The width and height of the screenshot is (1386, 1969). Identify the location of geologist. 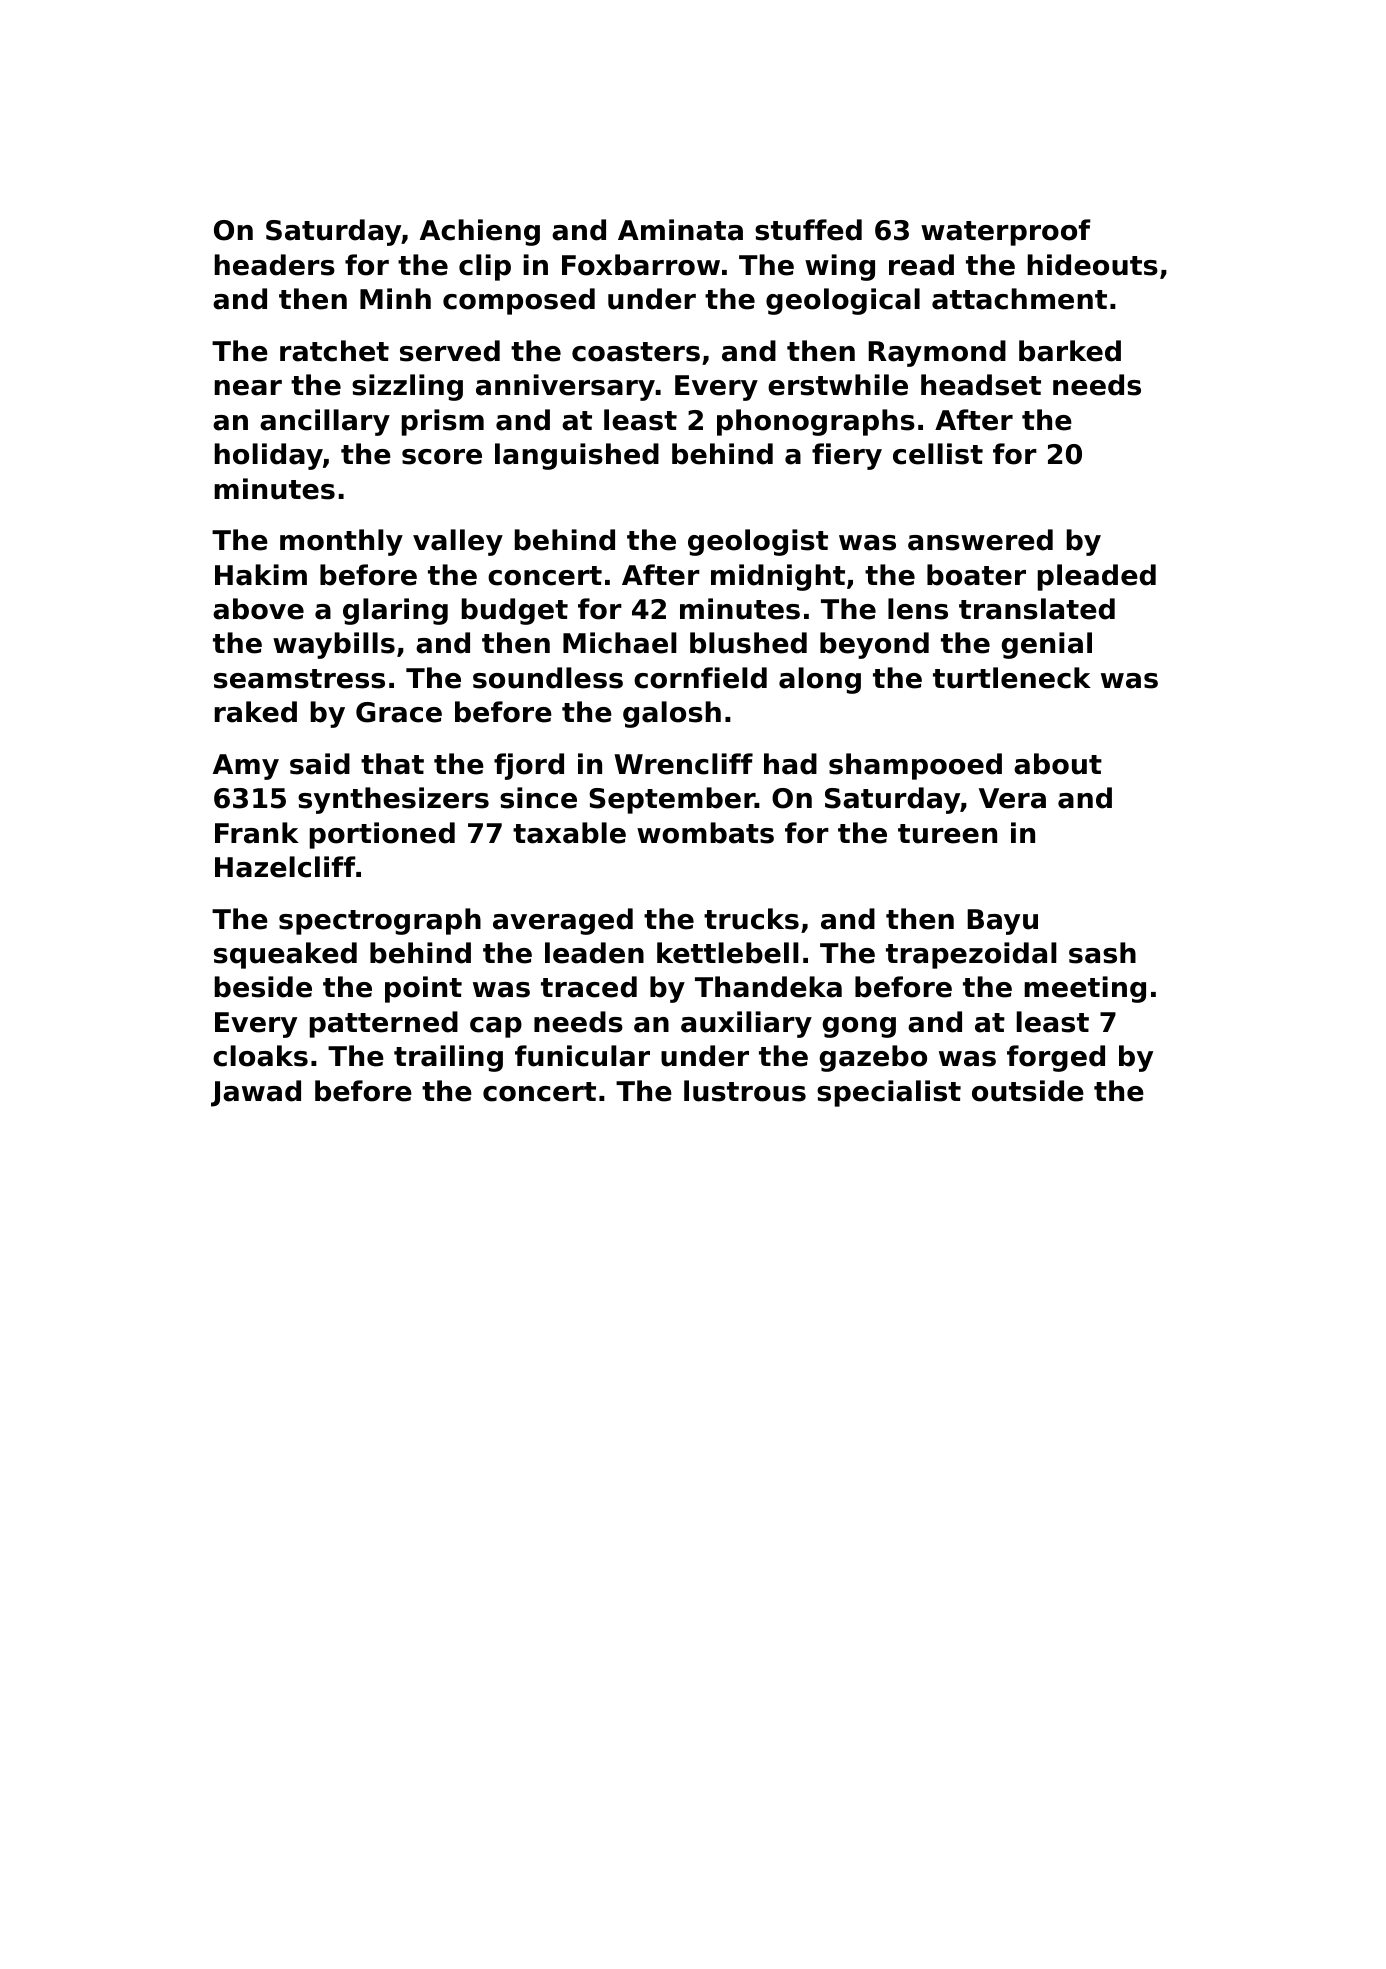
(758, 542).
